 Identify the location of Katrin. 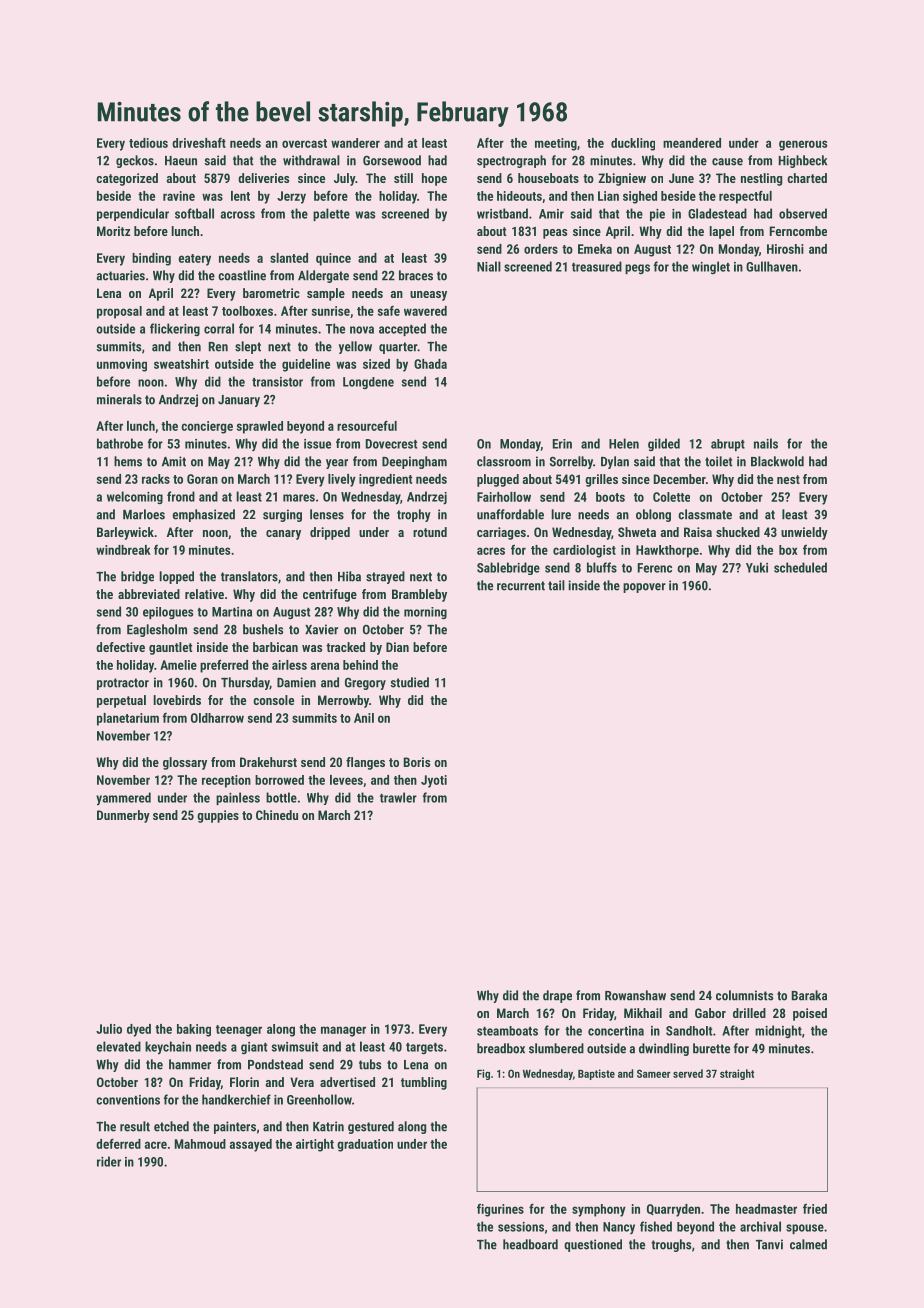
(328, 1126).
